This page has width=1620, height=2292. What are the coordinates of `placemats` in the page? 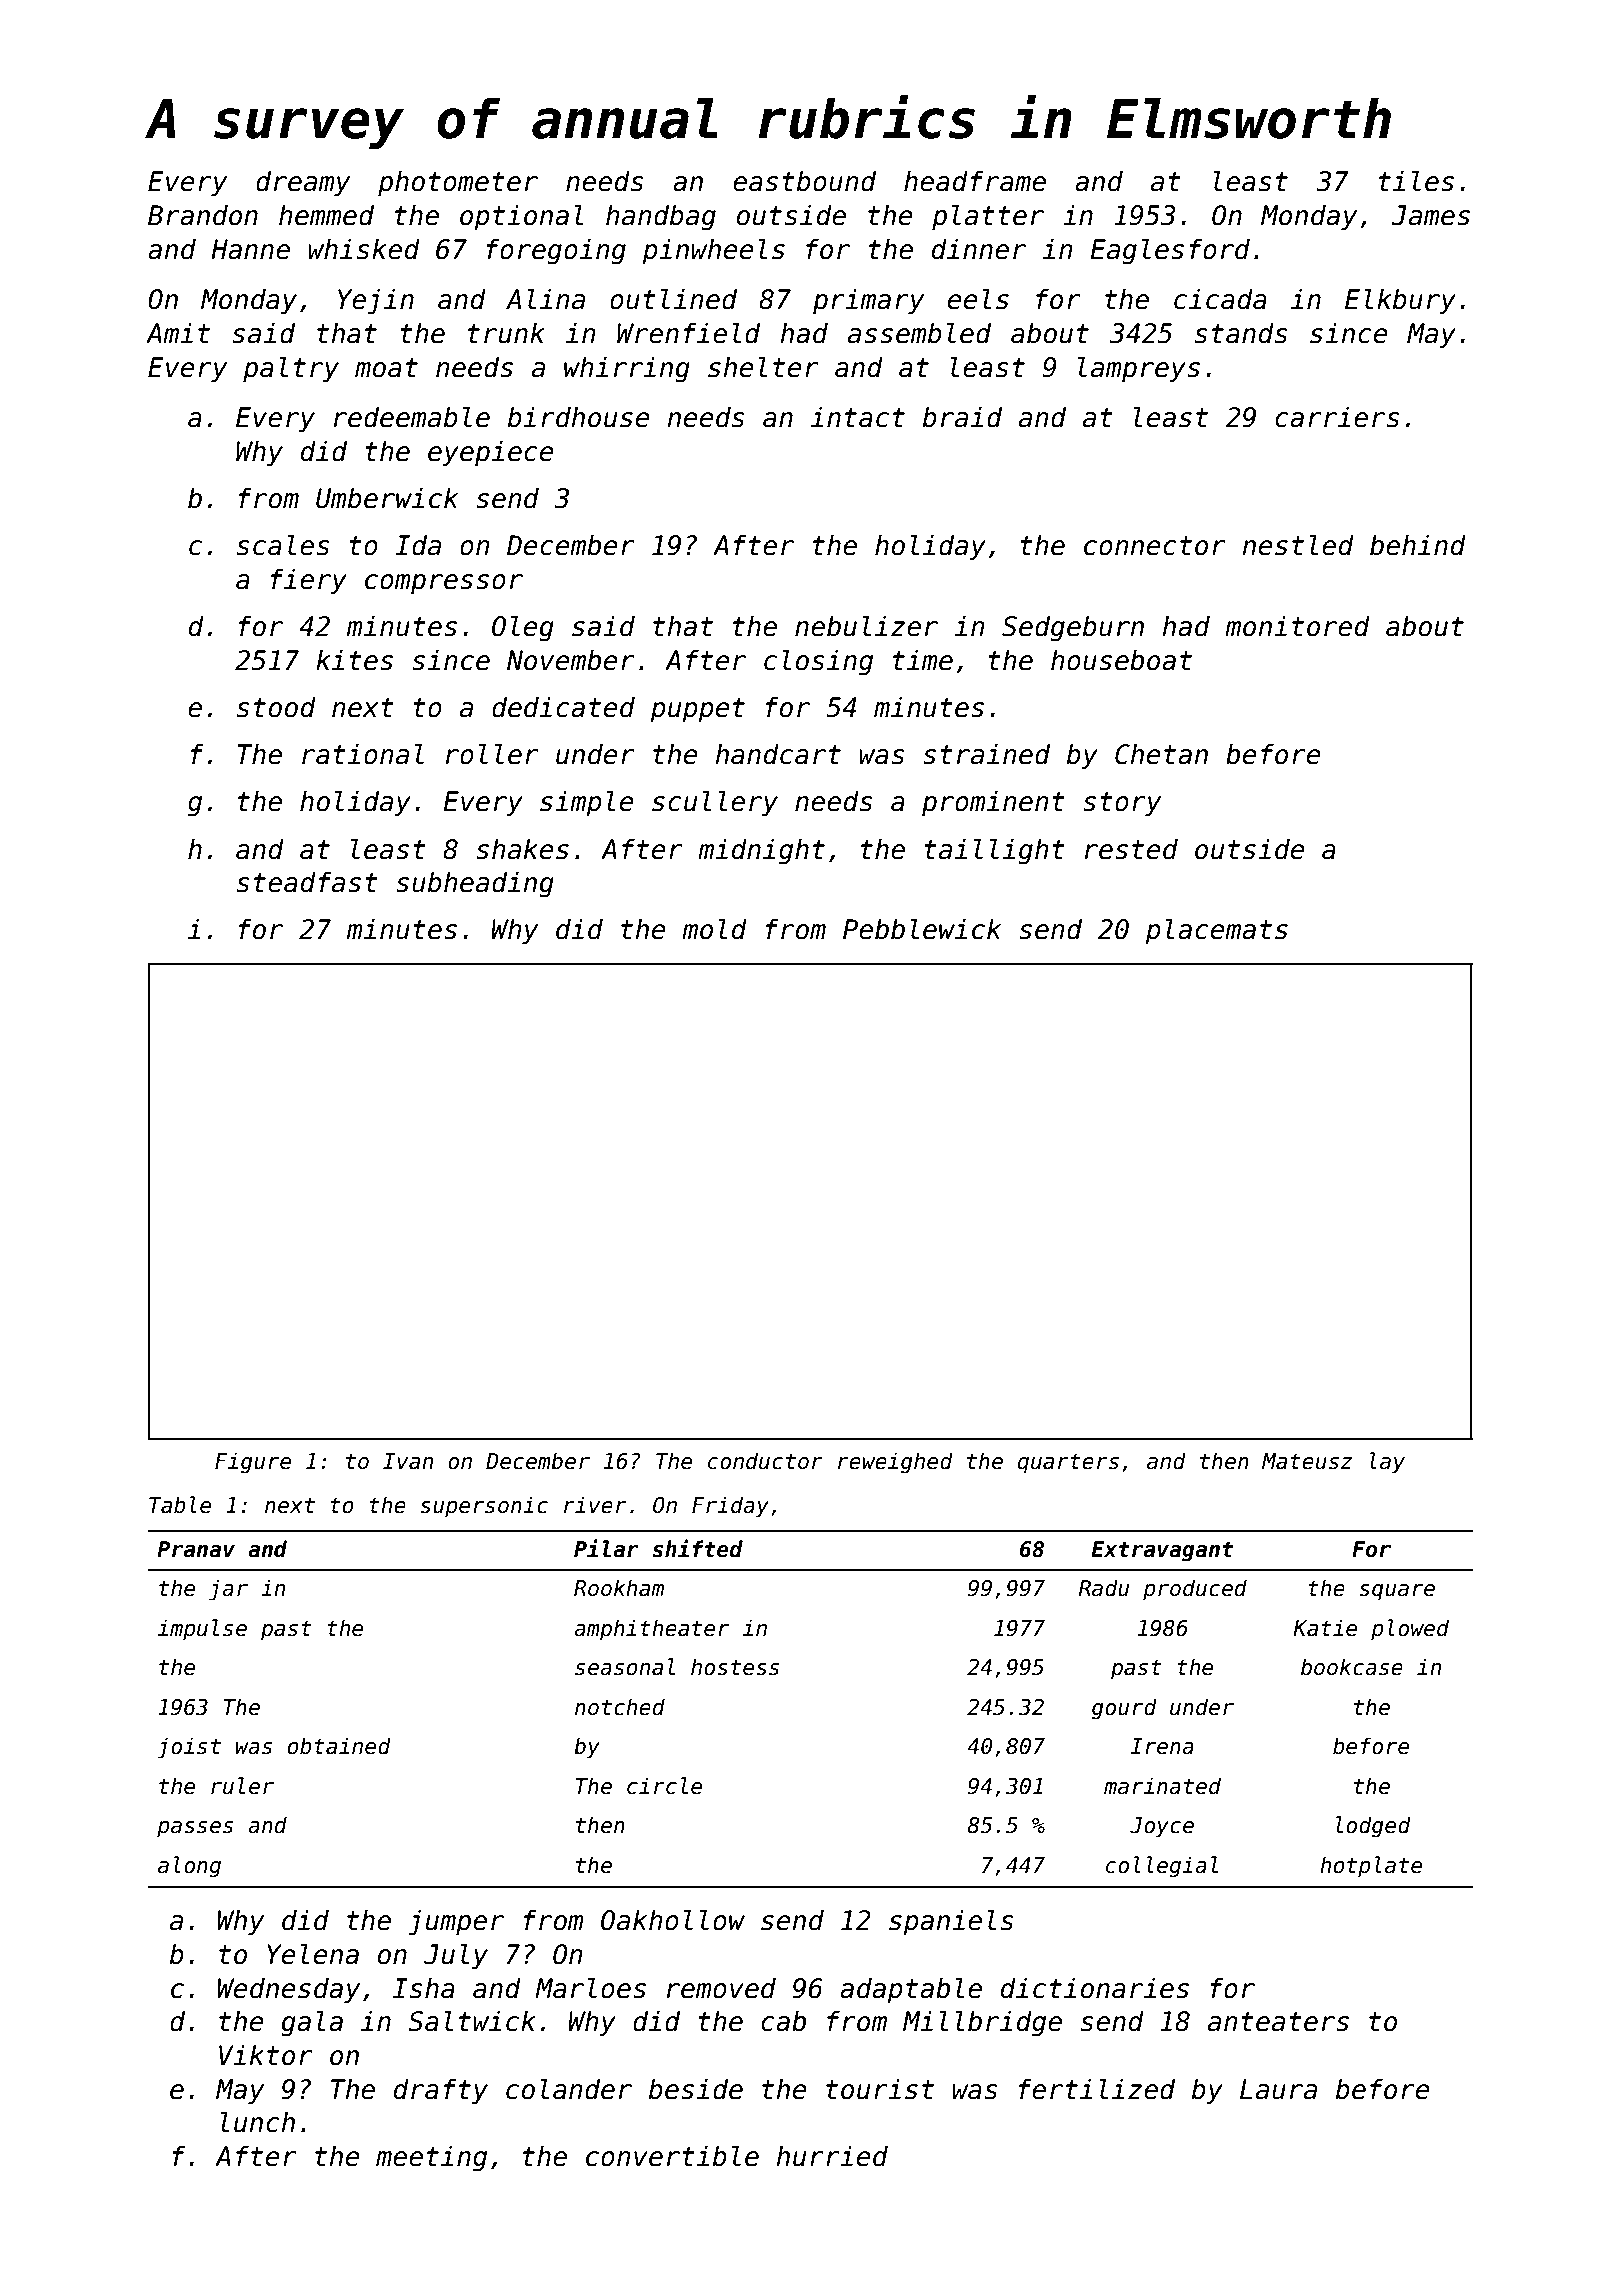 It's located at (1216, 931).
